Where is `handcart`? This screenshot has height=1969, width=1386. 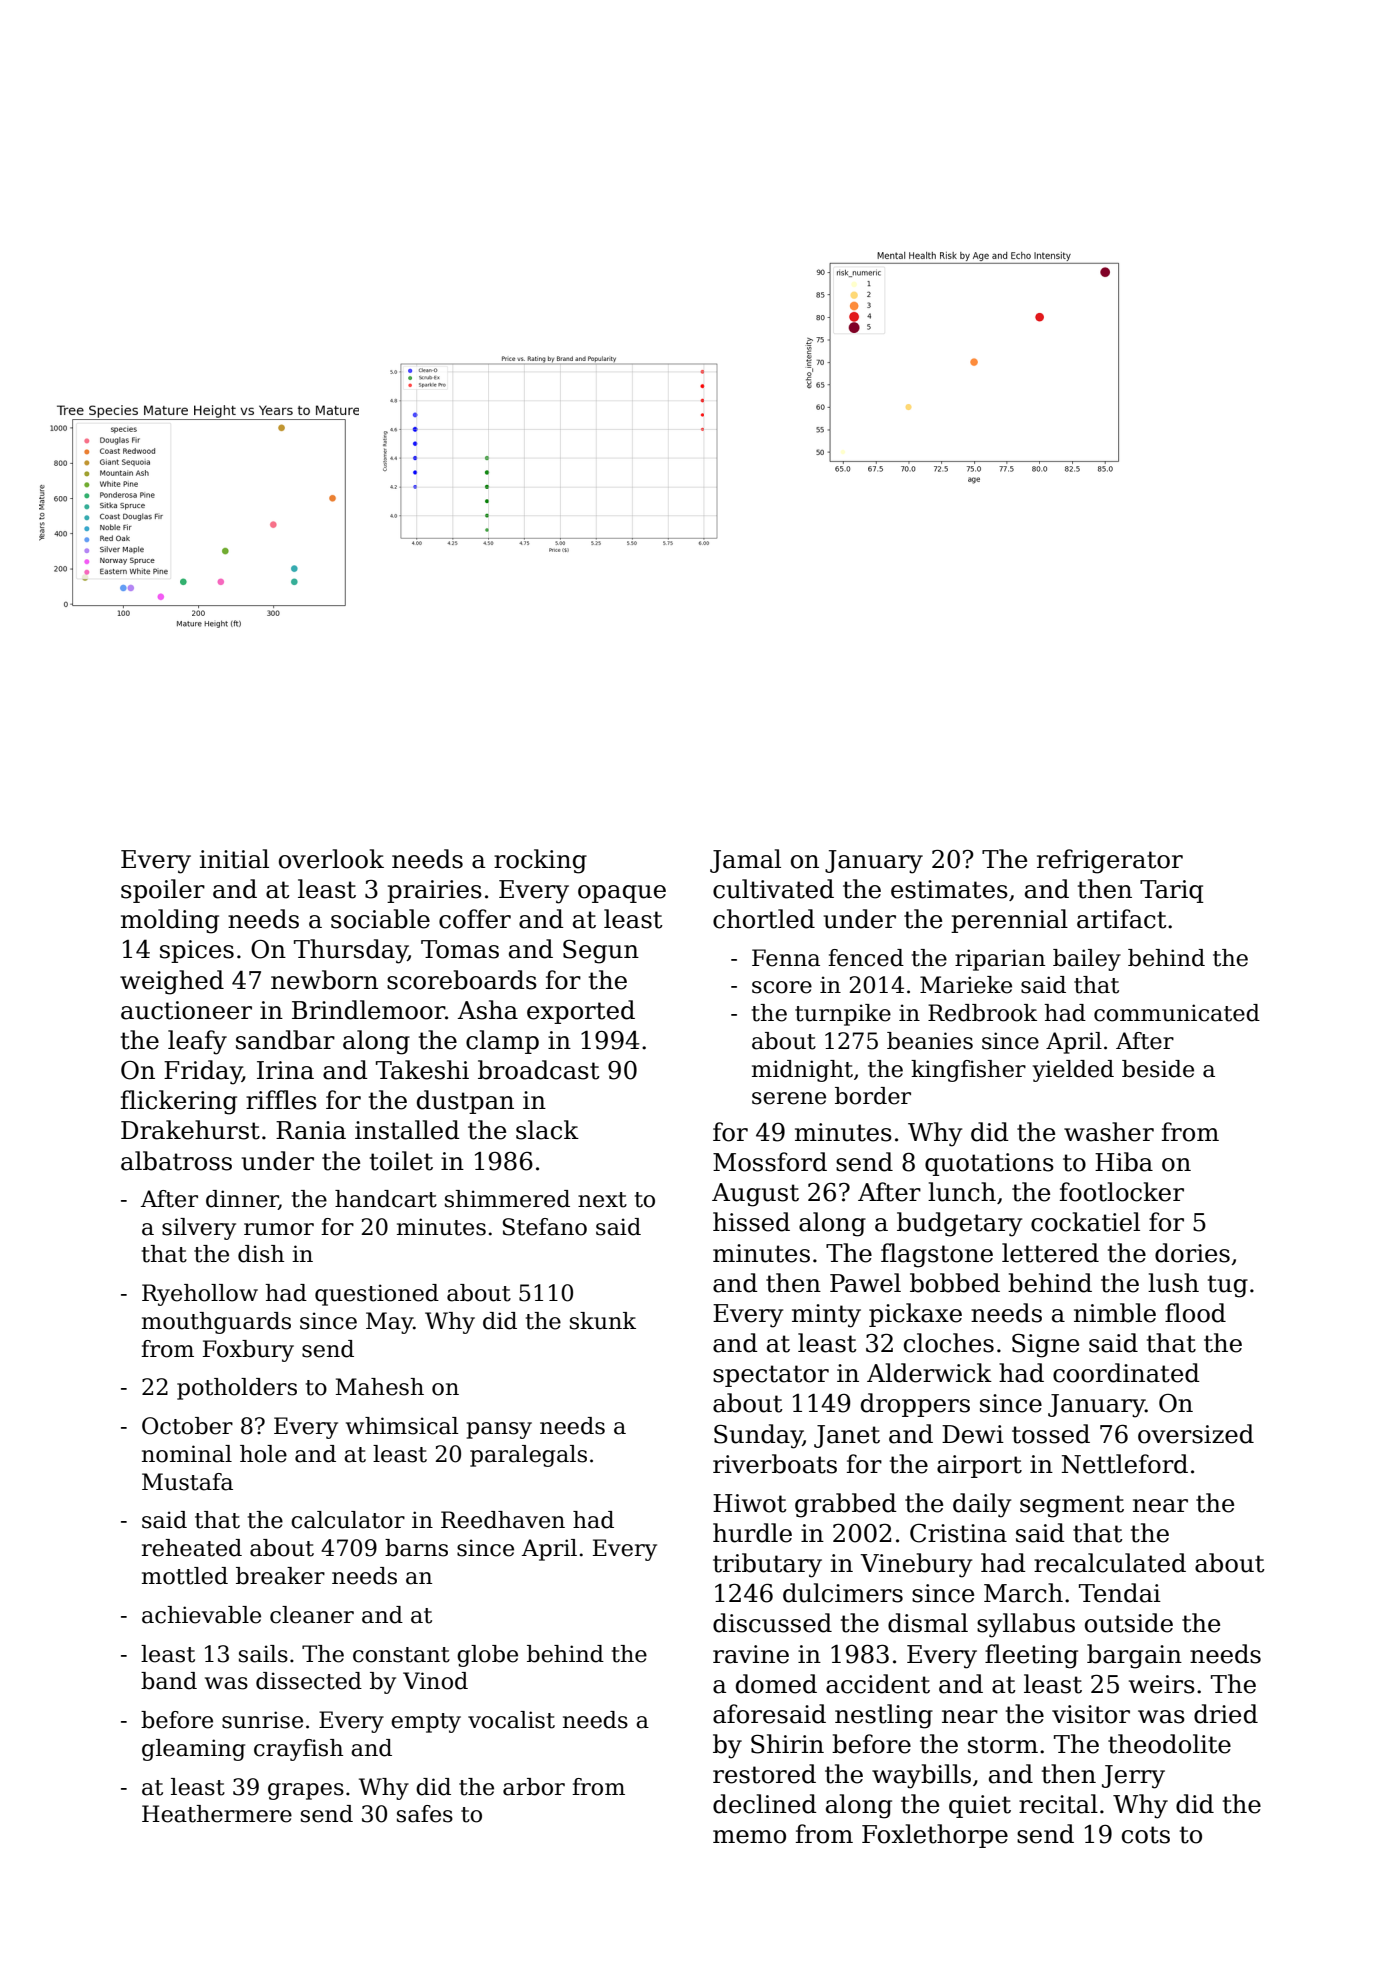 handcart is located at coordinates (386, 1199).
